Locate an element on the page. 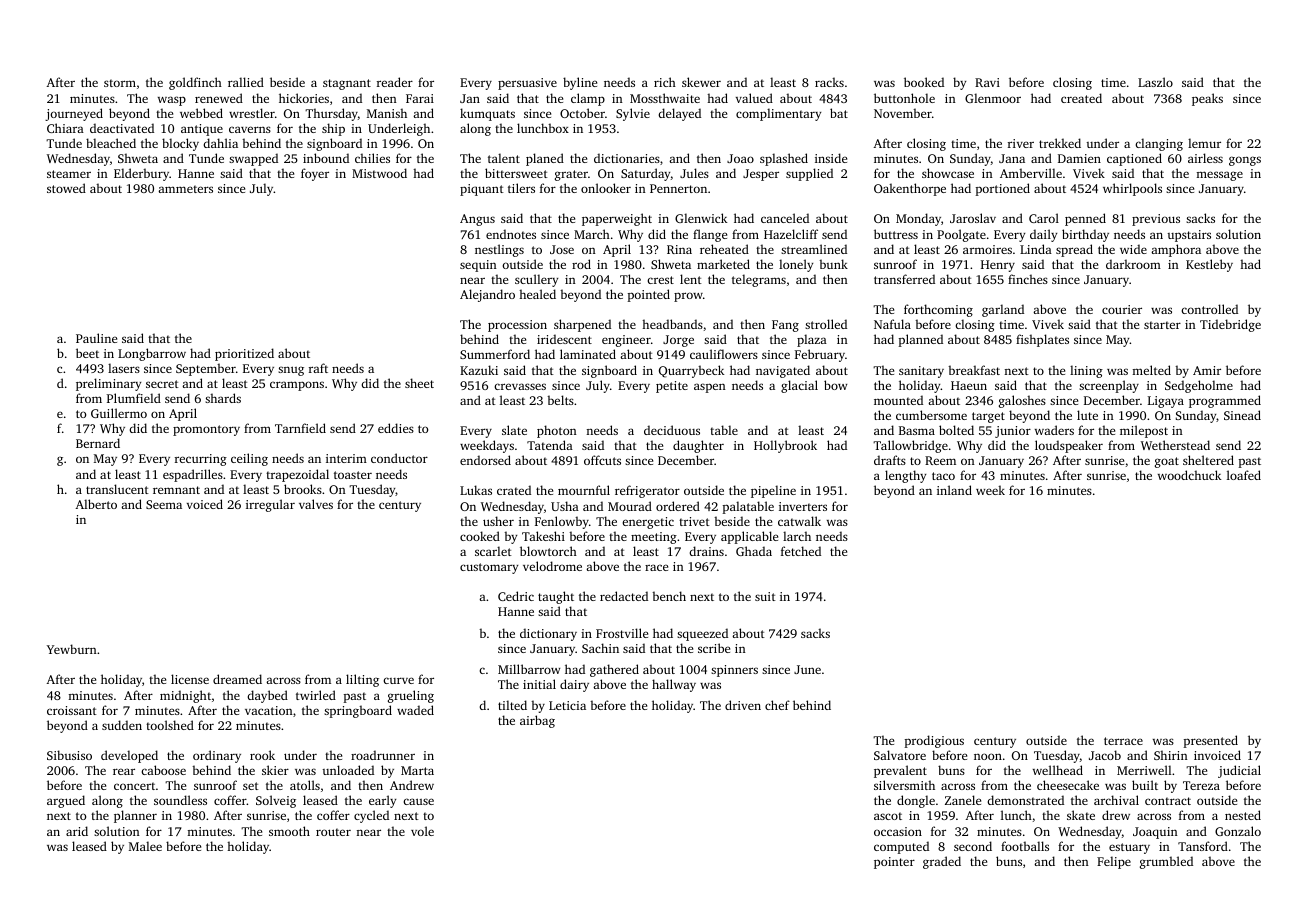  Tidebridge is located at coordinates (1230, 325).
